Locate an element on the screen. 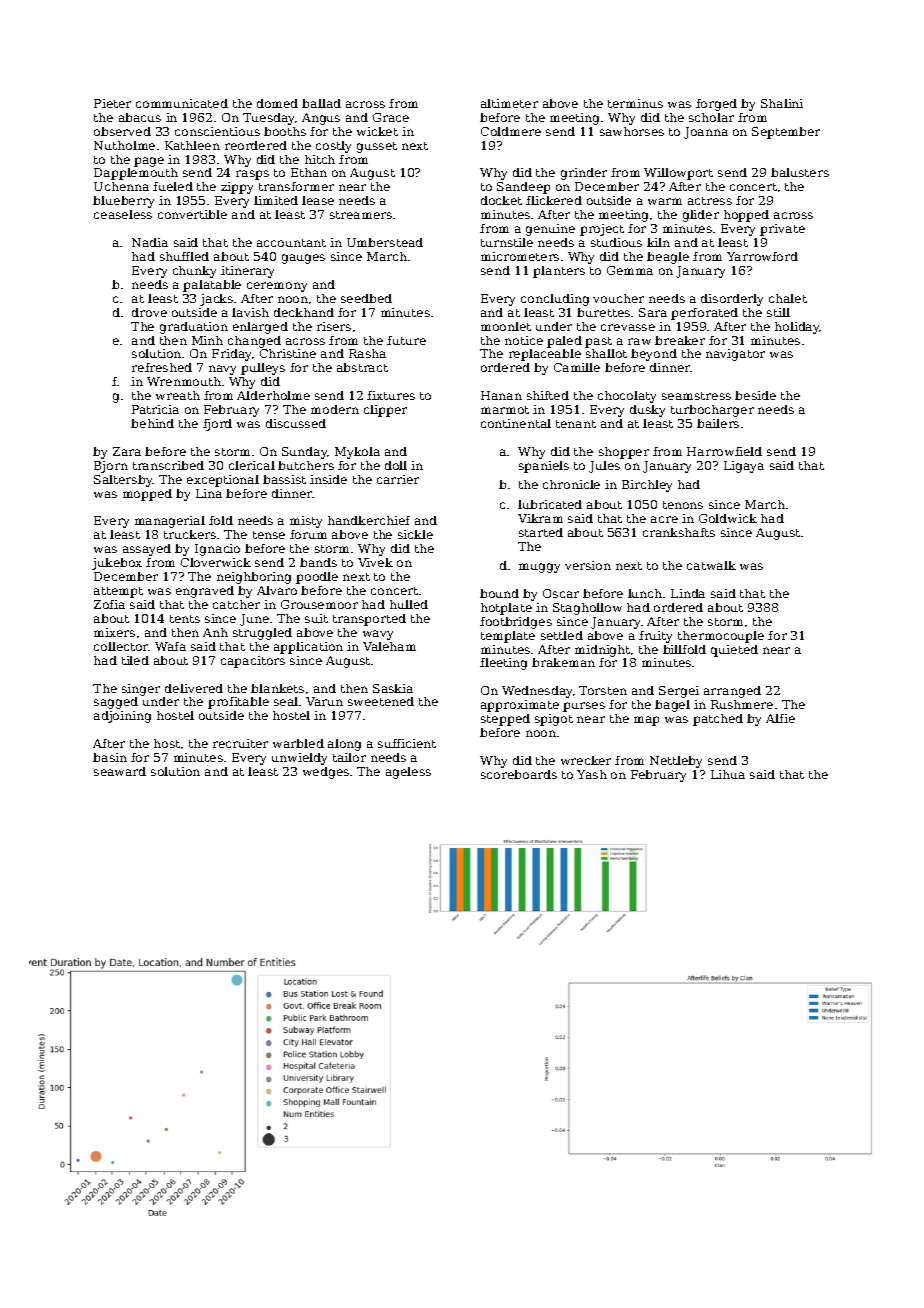 The height and width of the screenshot is (1308, 924). kiln is located at coordinates (658, 242).
